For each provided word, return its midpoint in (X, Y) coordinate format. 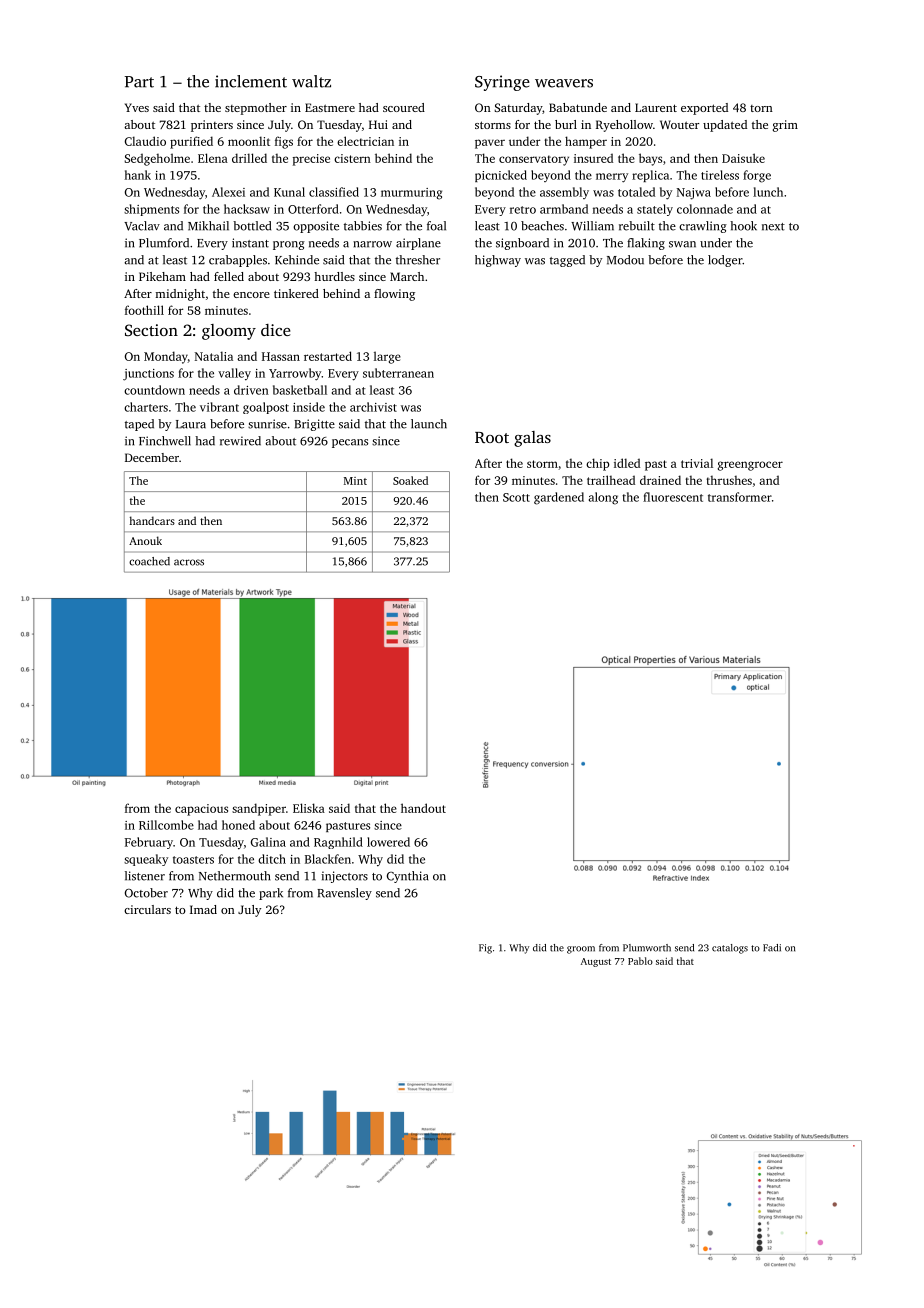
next (773, 227)
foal (436, 226)
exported (704, 109)
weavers (564, 83)
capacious (201, 810)
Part (139, 82)
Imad (203, 909)
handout (423, 808)
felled (229, 276)
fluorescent (673, 497)
